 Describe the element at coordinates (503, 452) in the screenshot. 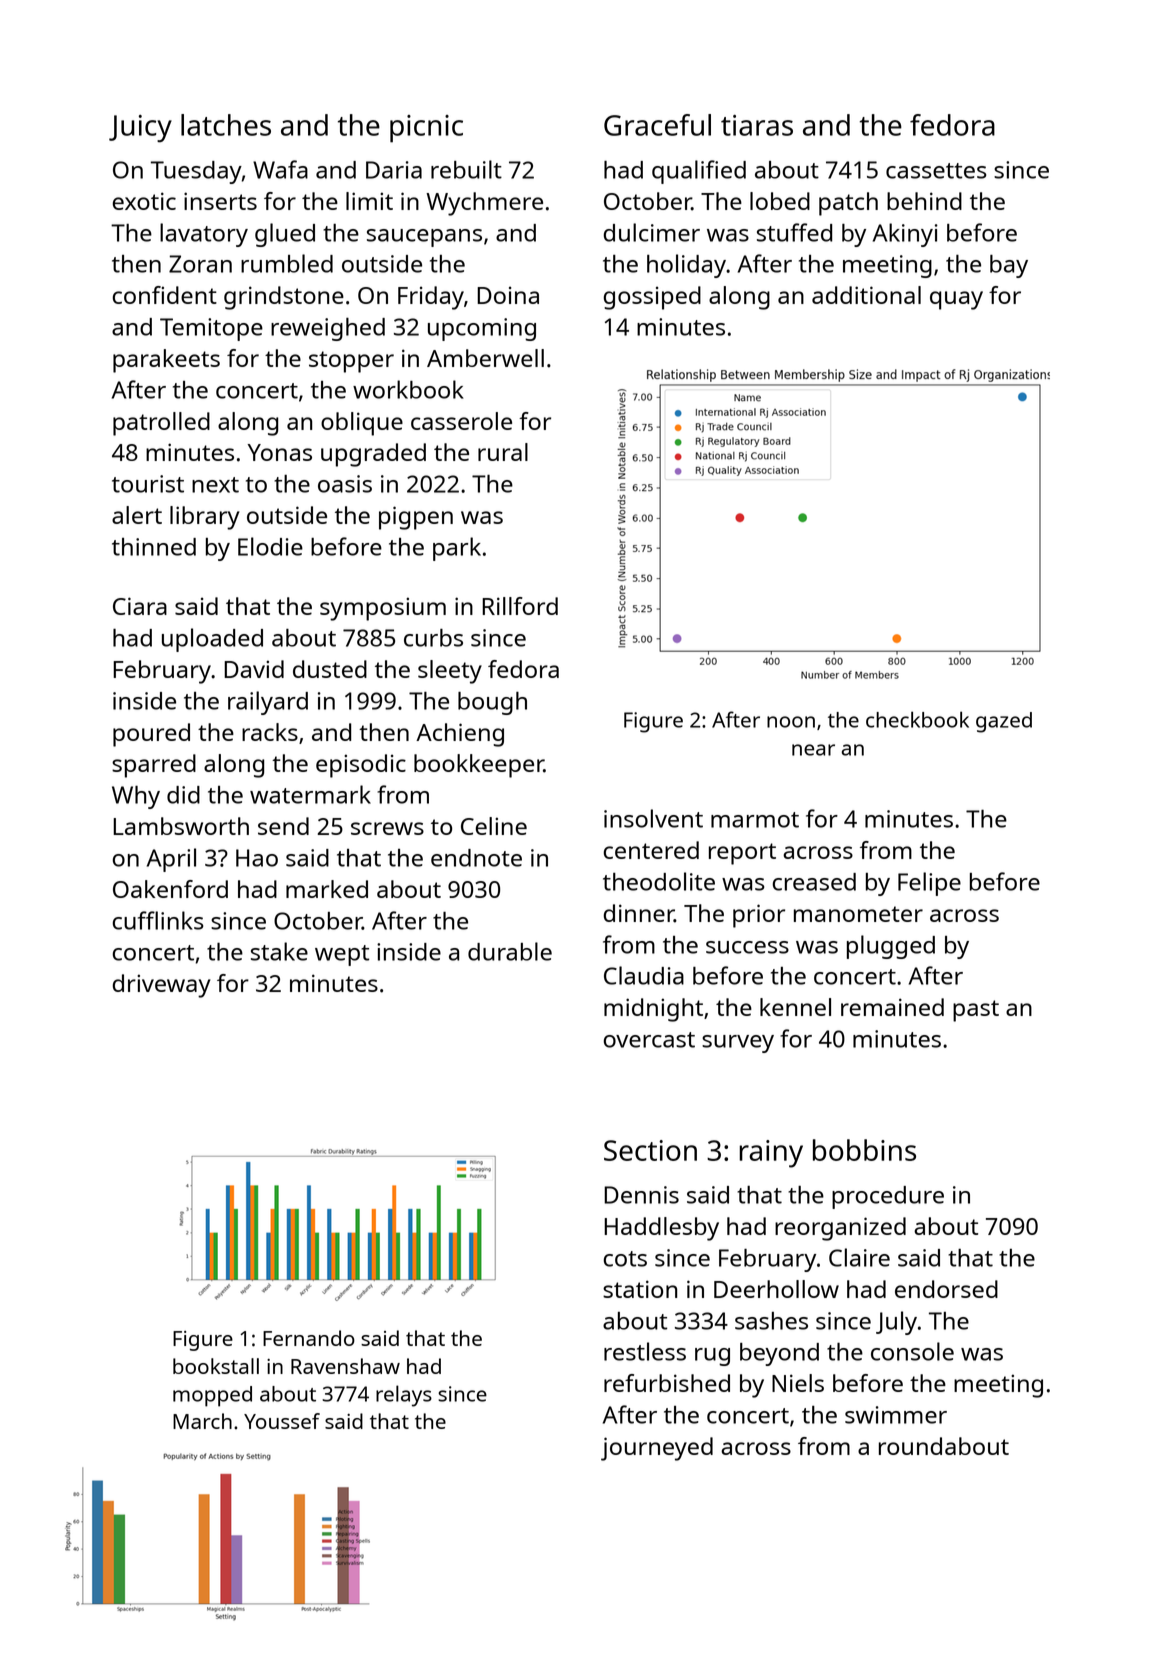

I see `rural` at that location.
